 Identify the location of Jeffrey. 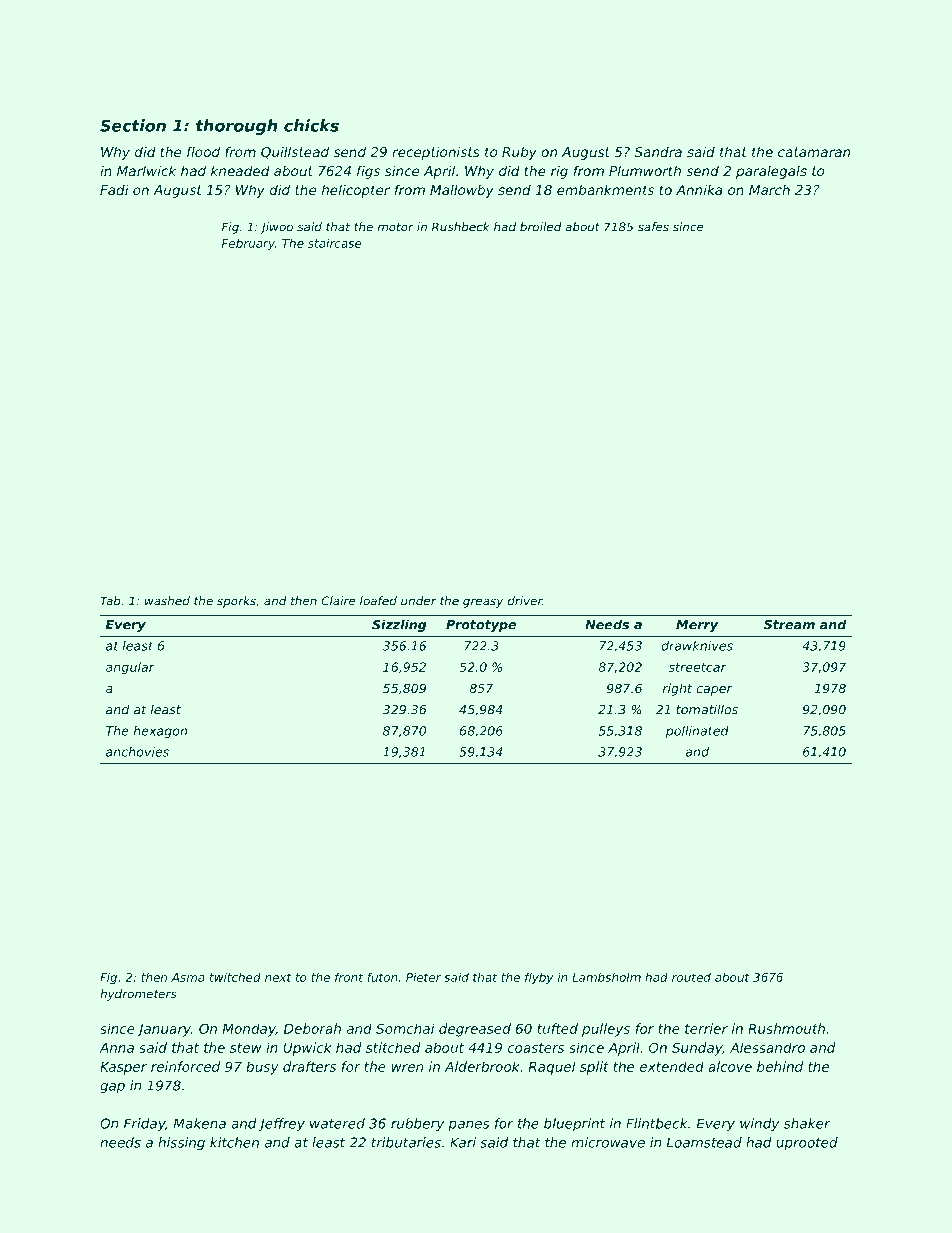
(281, 1124).
